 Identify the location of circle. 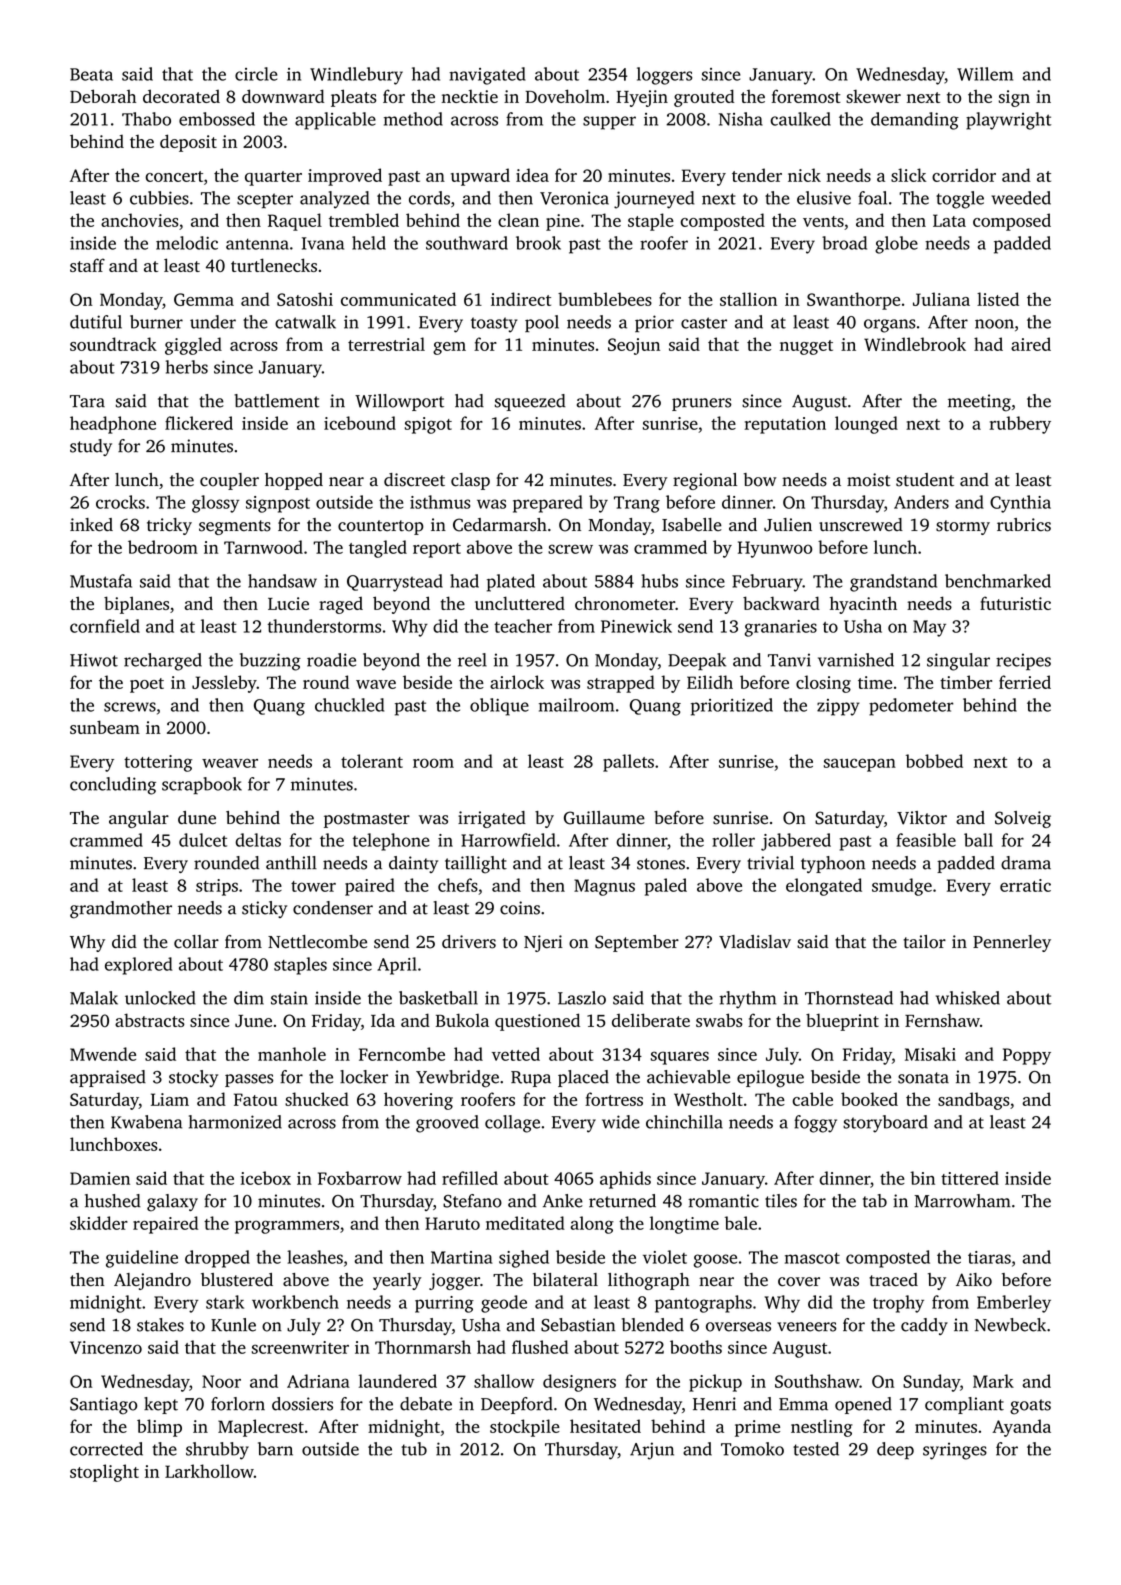
(256, 74).
